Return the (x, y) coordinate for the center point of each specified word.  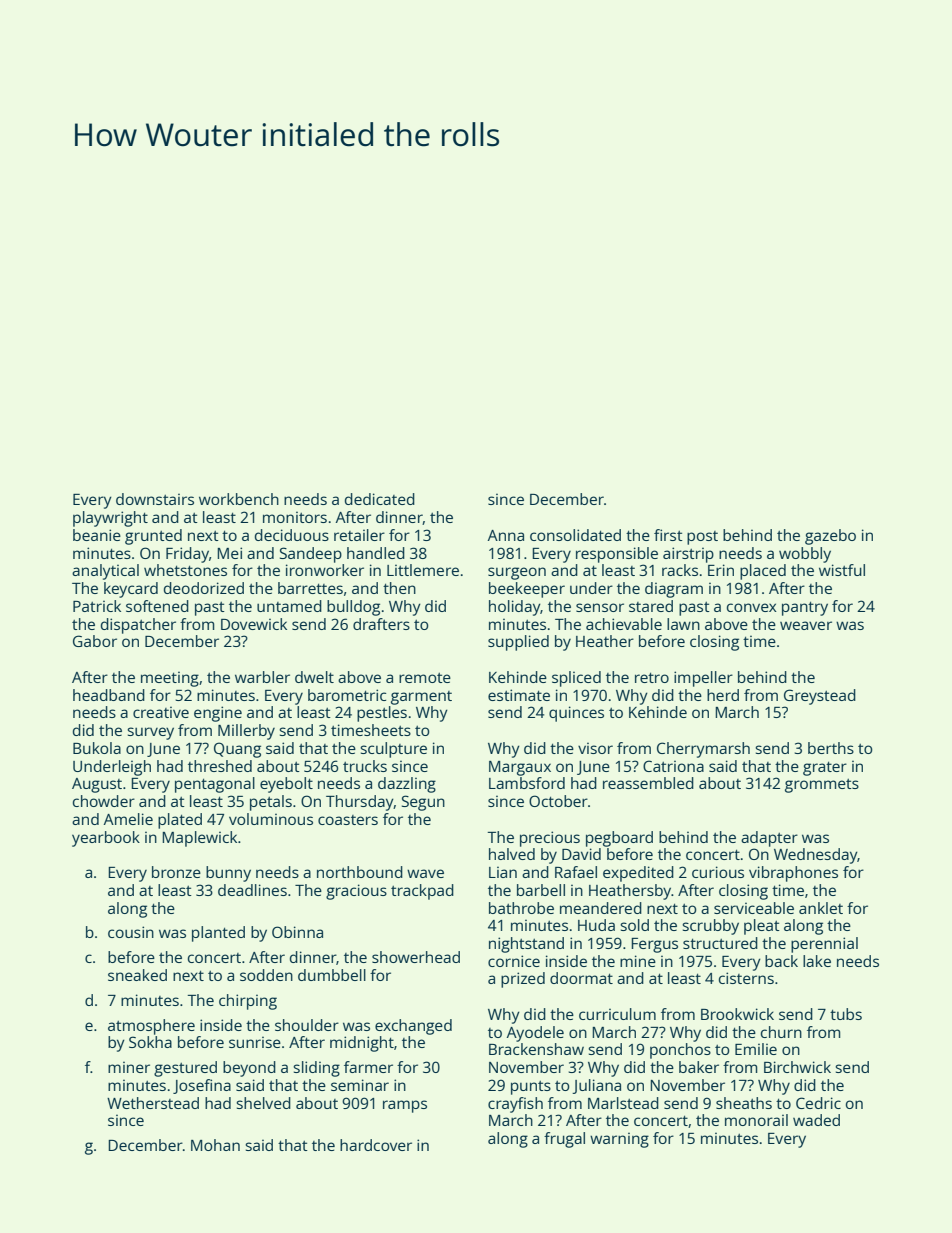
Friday (187, 555)
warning (619, 1140)
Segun (423, 803)
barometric (347, 695)
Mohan (215, 1145)
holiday (515, 608)
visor (595, 748)
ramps (405, 1106)
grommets (822, 786)
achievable (624, 624)
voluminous (271, 819)
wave (425, 873)
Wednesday (816, 856)
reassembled (648, 783)
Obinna (297, 932)
